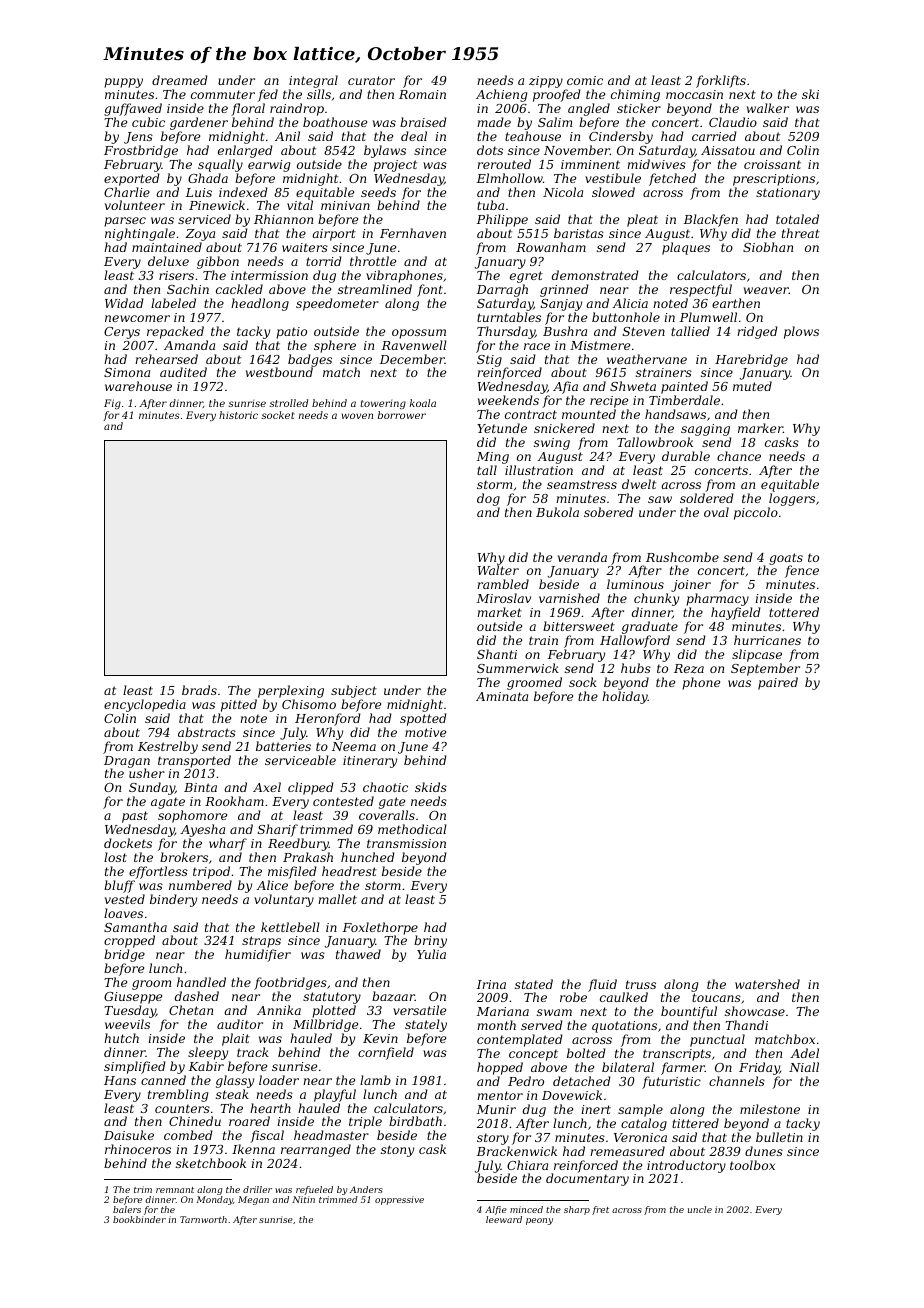 The image size is (924, 1308). I want to click on Irina, so click(491, 984).
